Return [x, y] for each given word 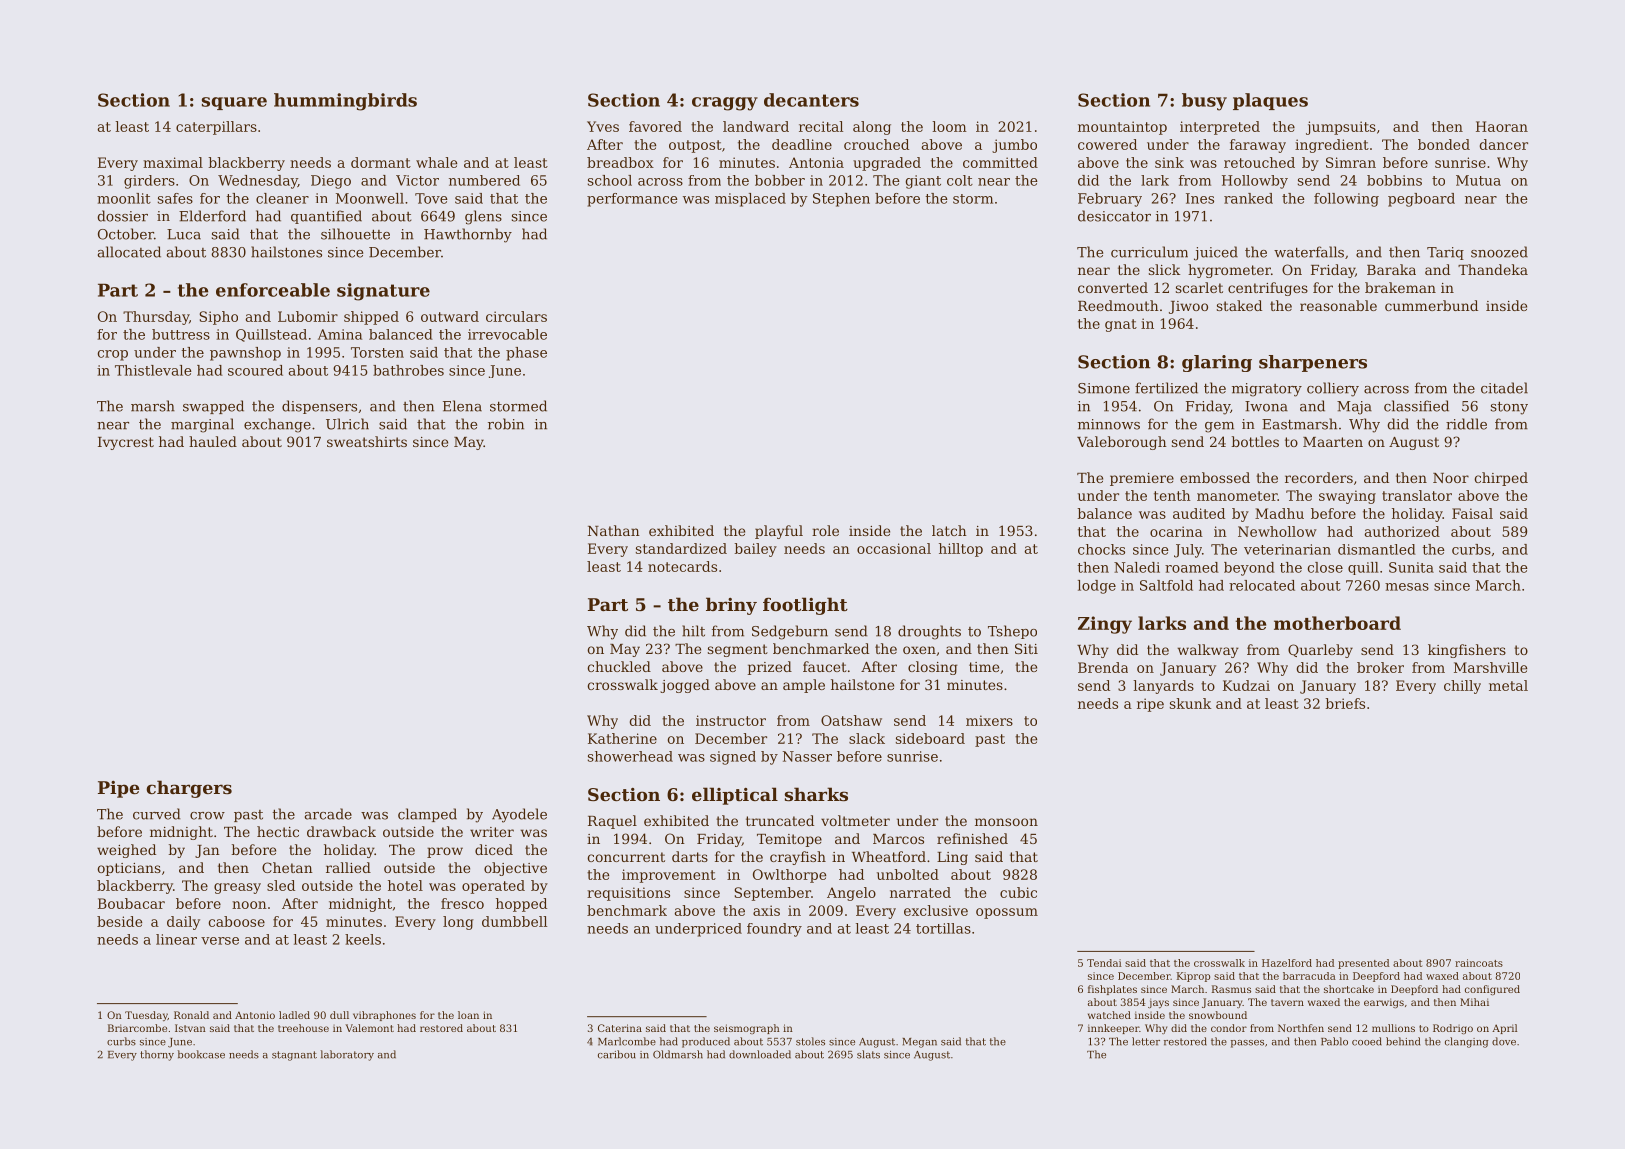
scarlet [1199, 287]
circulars [516, 316]
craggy [725, 104]
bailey [755, 550]
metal [1508, 685]
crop [113, 355]
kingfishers [1467, 651]
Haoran [1502, 126]
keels [363, 939]
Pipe [119, 789]
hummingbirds [345, 102]
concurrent [626, 857]
